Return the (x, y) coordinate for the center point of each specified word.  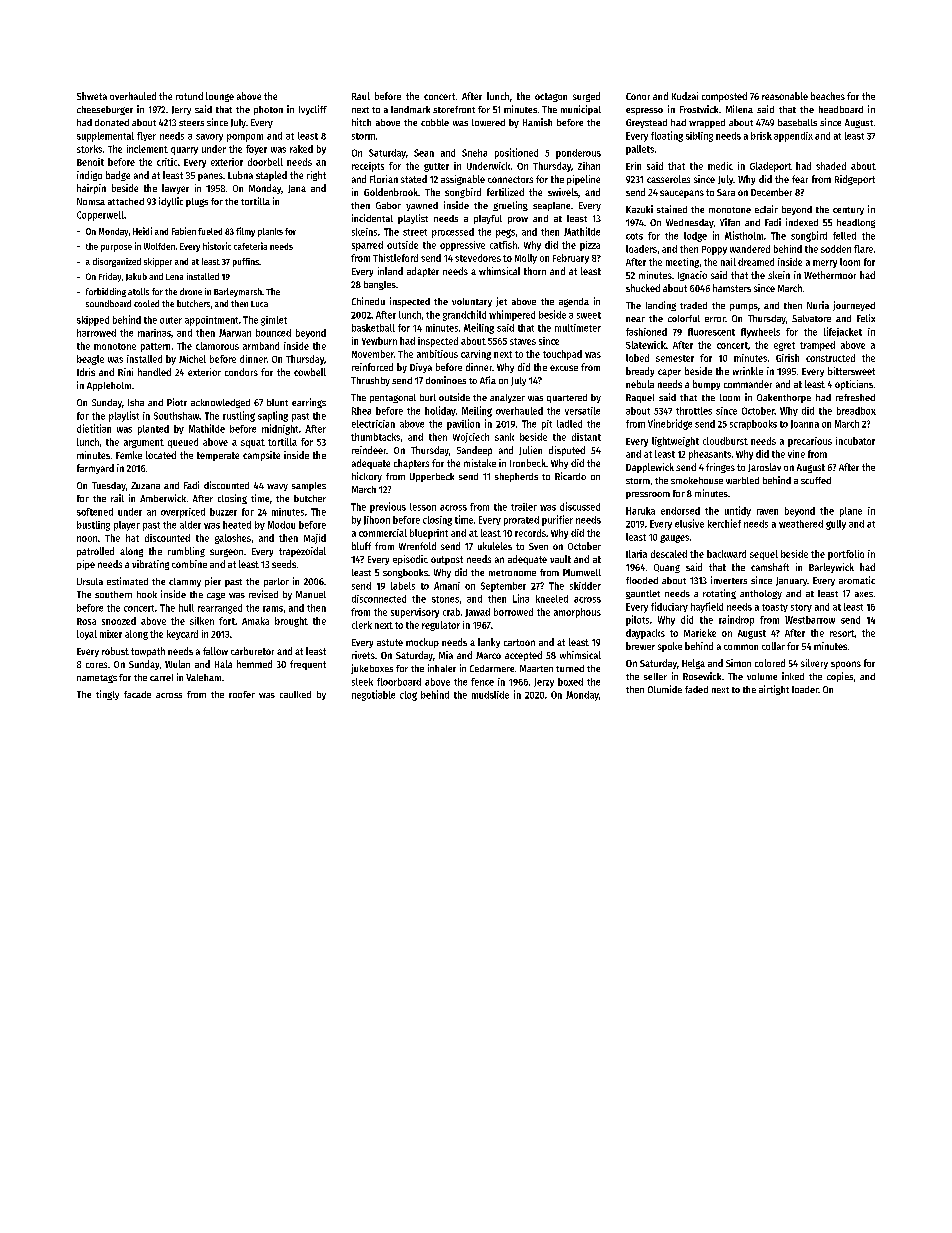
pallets (640, 150)
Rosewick (702, 676)
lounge (220, 97)
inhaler (442, 668)
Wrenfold (417, 546)
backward (726, 554)
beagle (90, 360)
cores (96, 665)
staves (523, 341)
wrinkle (748, 371)
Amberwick (163, 498)
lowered (488, 122)
